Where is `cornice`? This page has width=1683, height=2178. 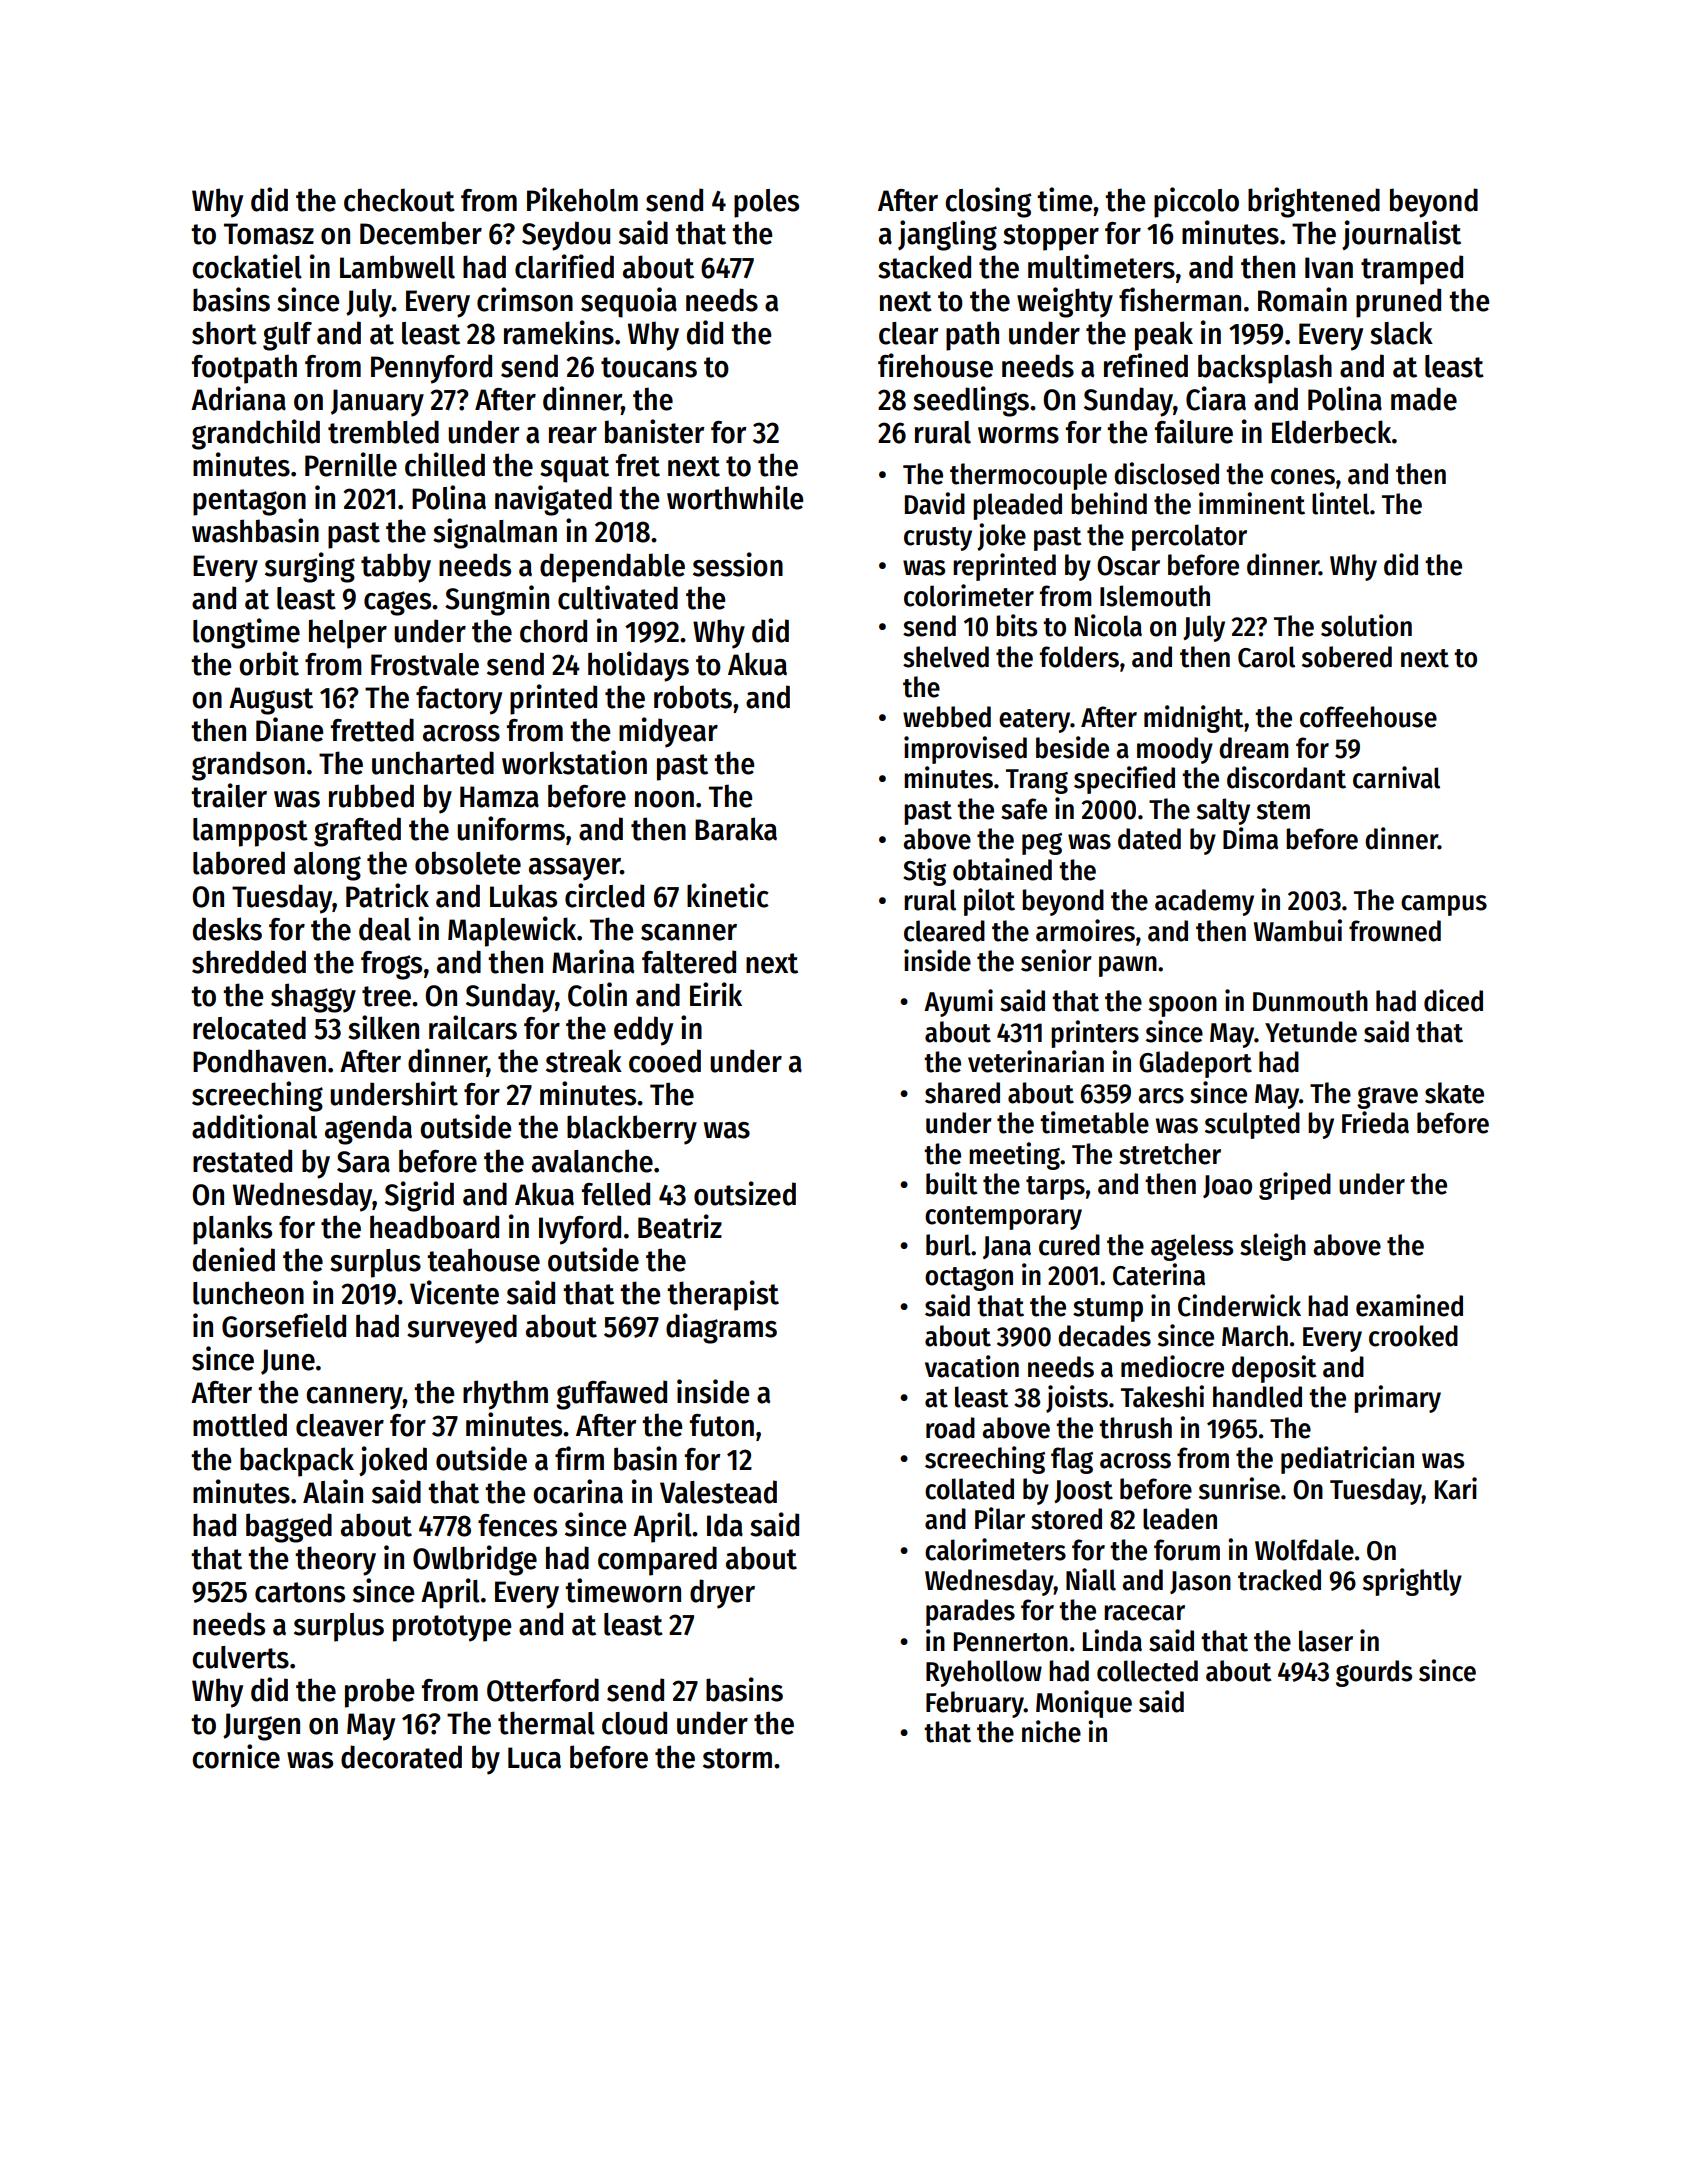
cornice is located at coordinates (236, 1756).
